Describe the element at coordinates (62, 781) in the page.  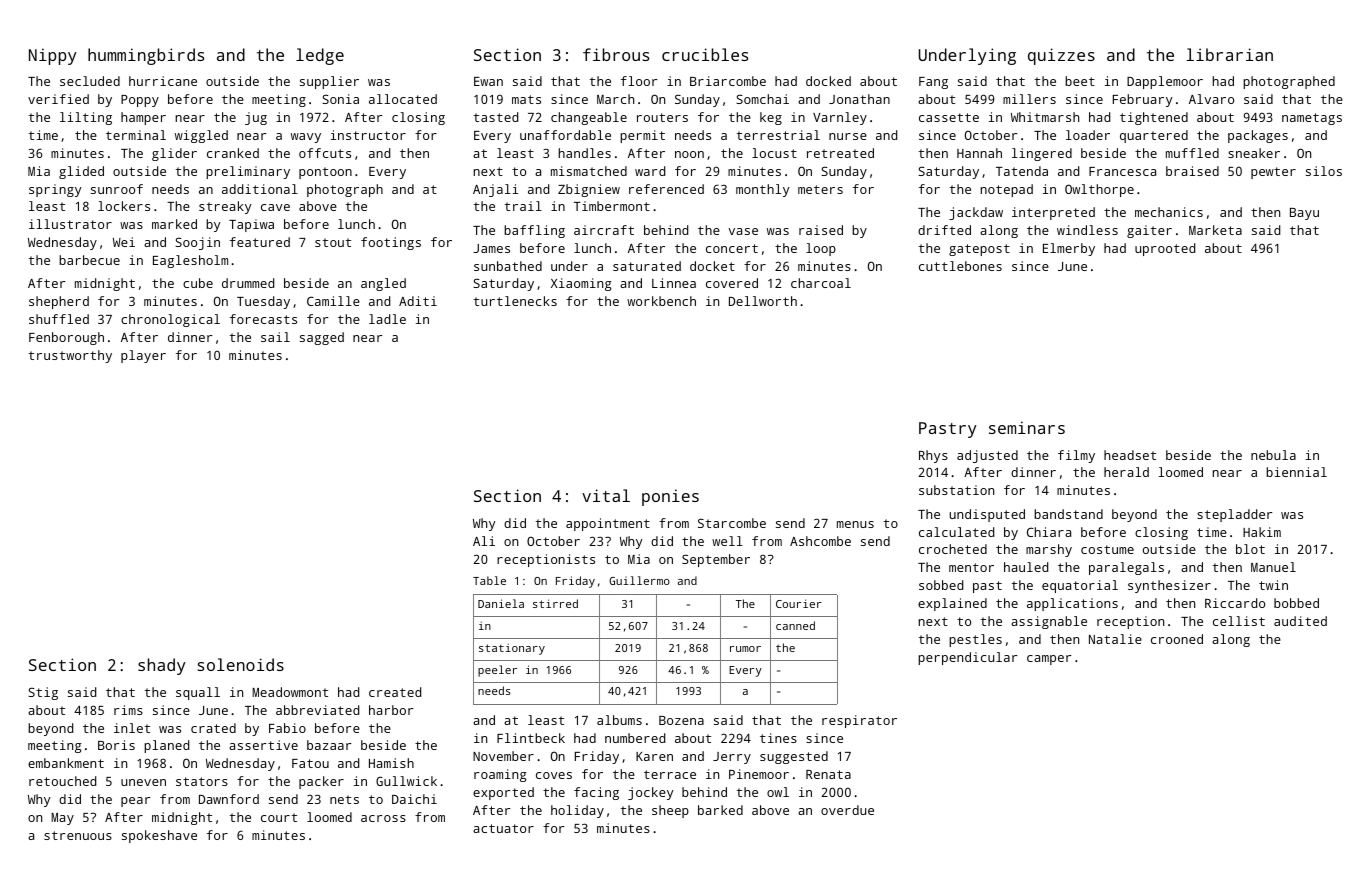
I see `retouched` at that location.
